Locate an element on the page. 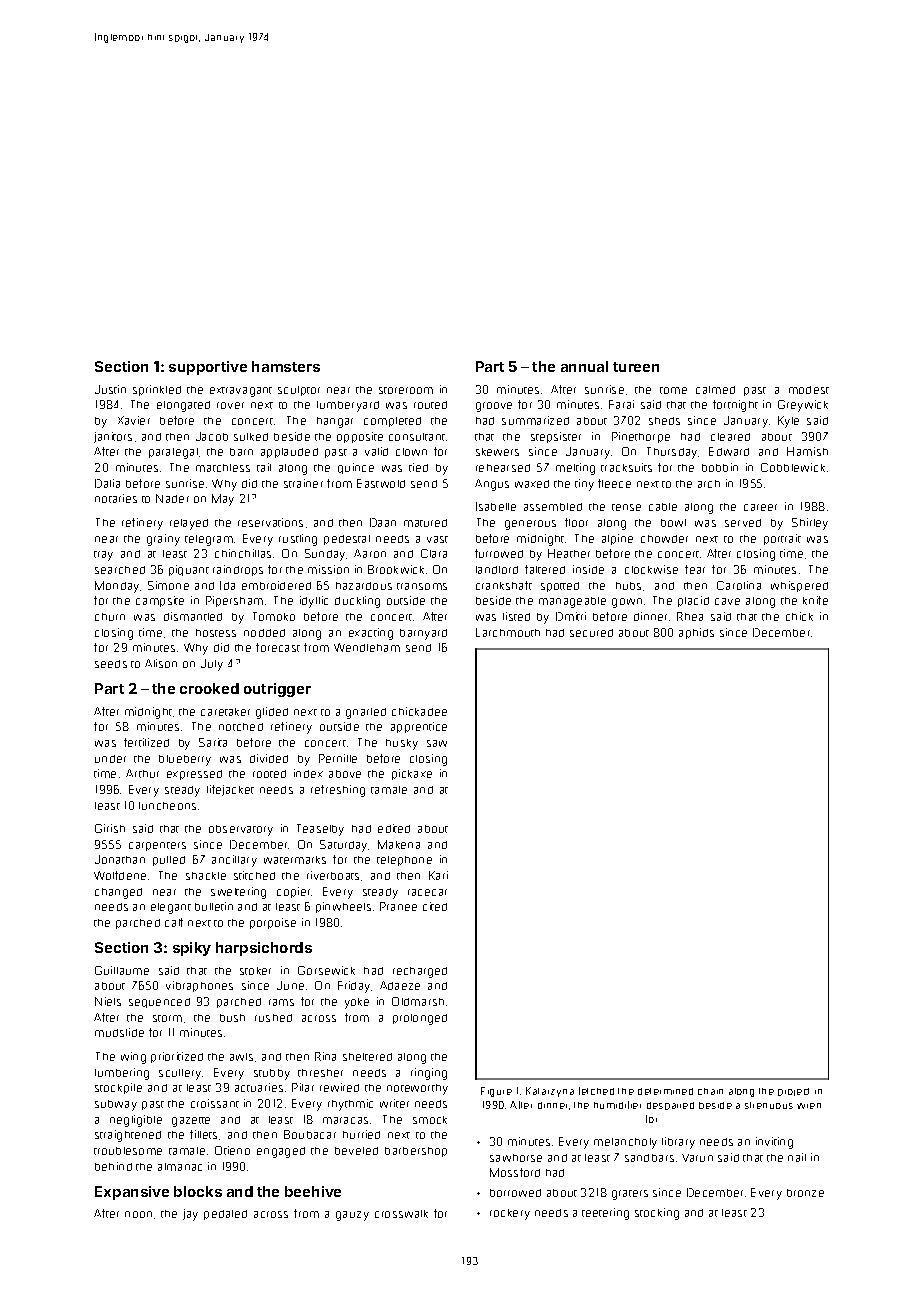  stocking is located at coordinates (657, 1214).
